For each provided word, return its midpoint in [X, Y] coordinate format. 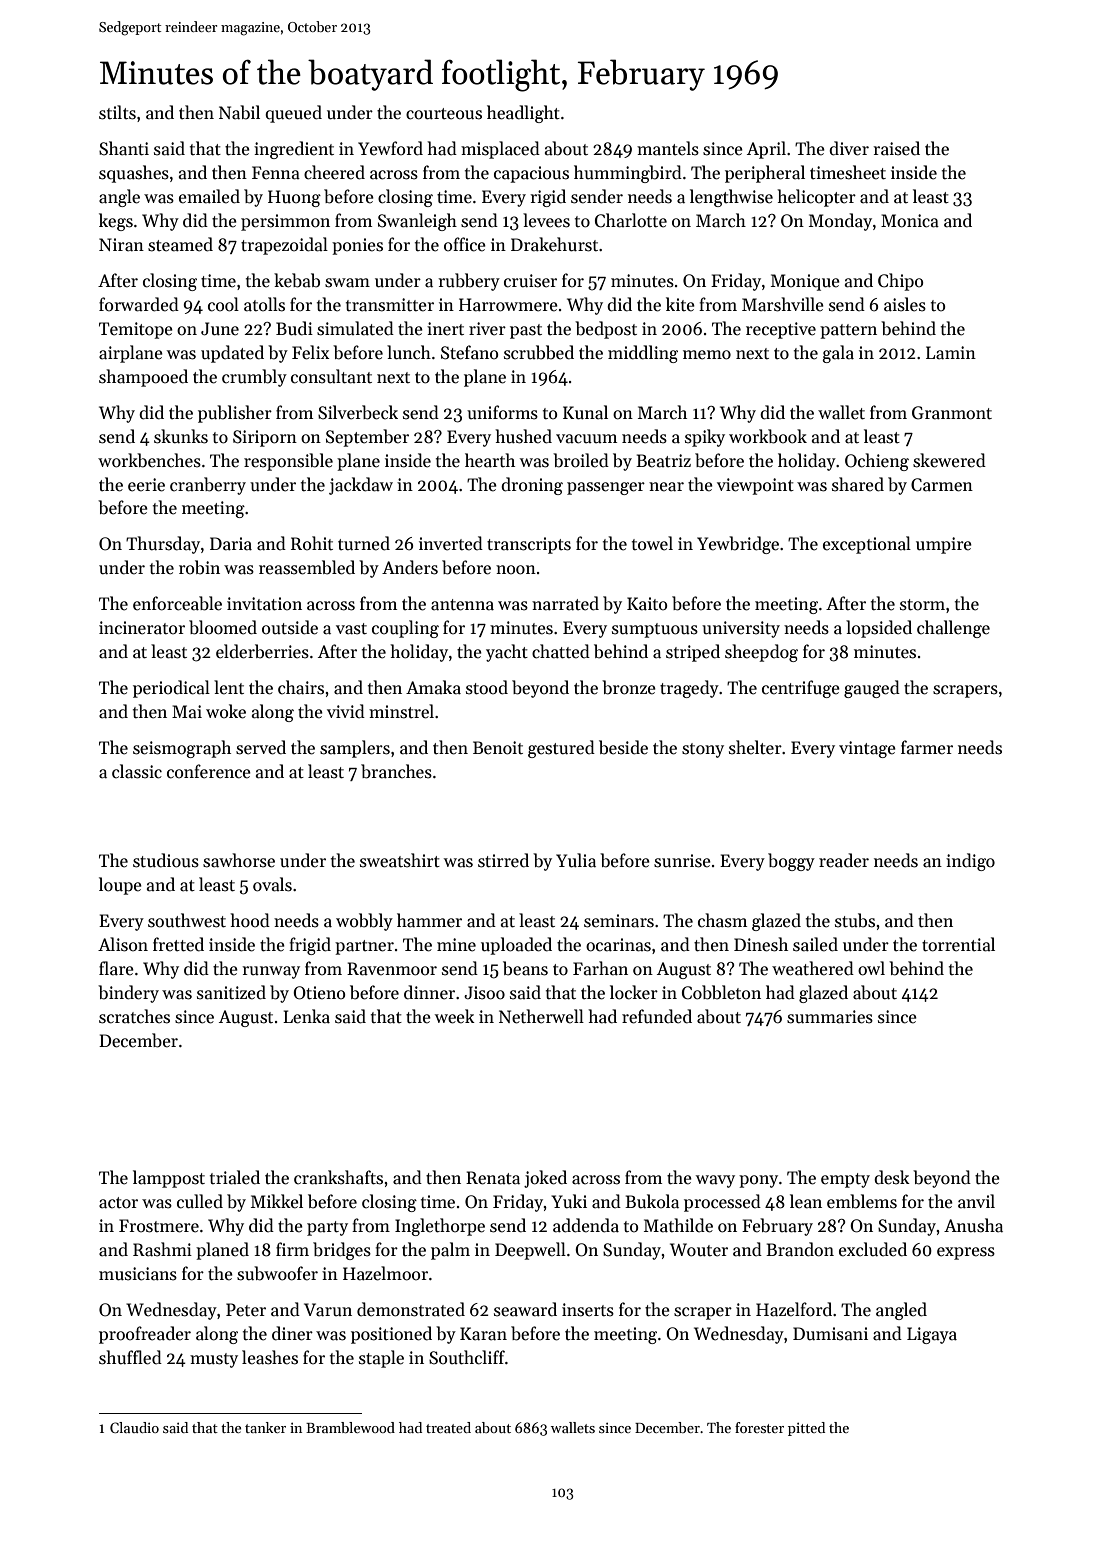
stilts [117, 112]
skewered [949, 460]
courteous [444, 114]
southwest [187, 920]
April [766, 150]
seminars [619, 921]
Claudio [134, 1427]
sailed [815, 944]
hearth [490, 460]
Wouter [699, 1250]
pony [758, 1181]
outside [290, 627]
